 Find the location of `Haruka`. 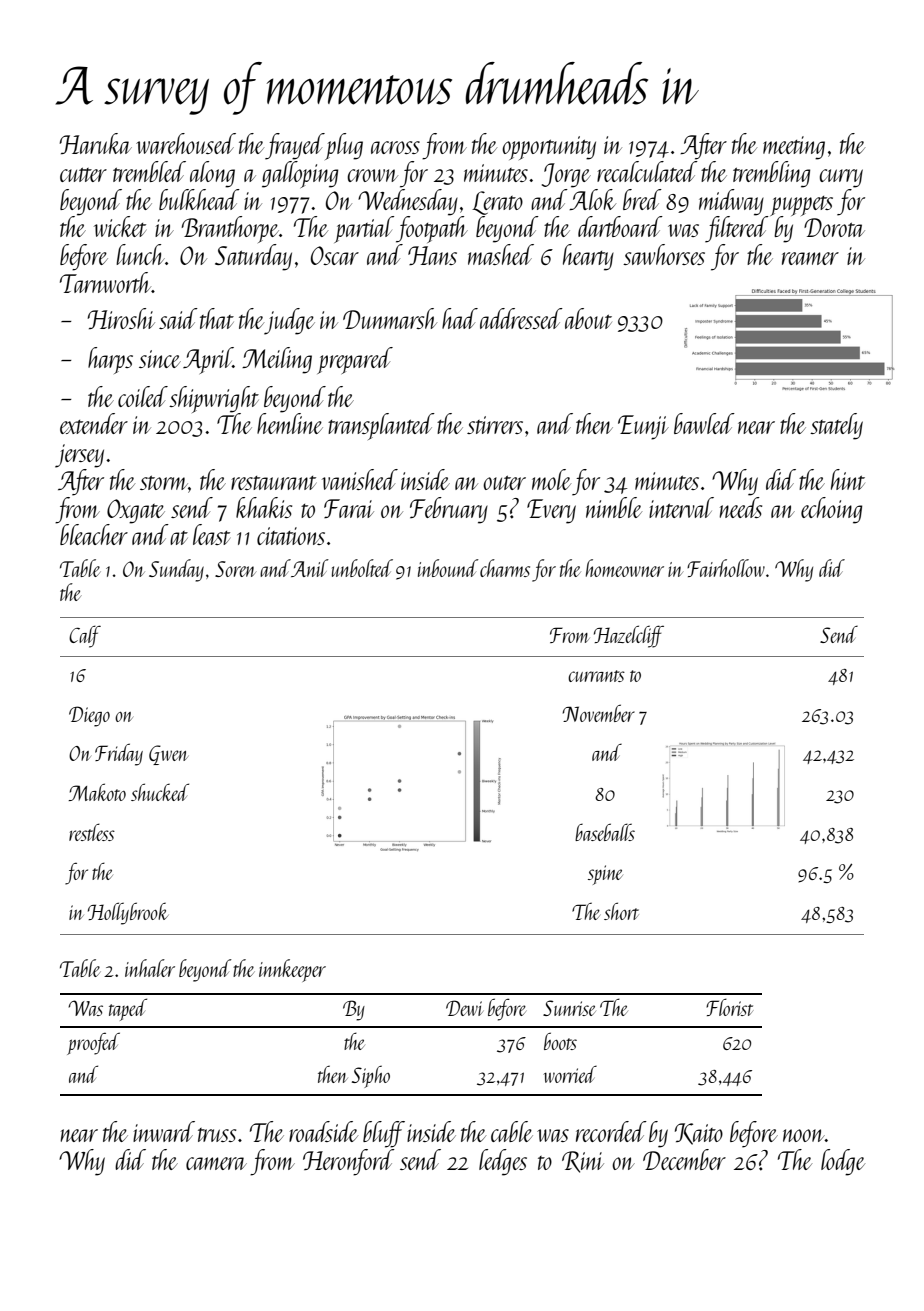

Haruka is located at coordinates (96, 143).
